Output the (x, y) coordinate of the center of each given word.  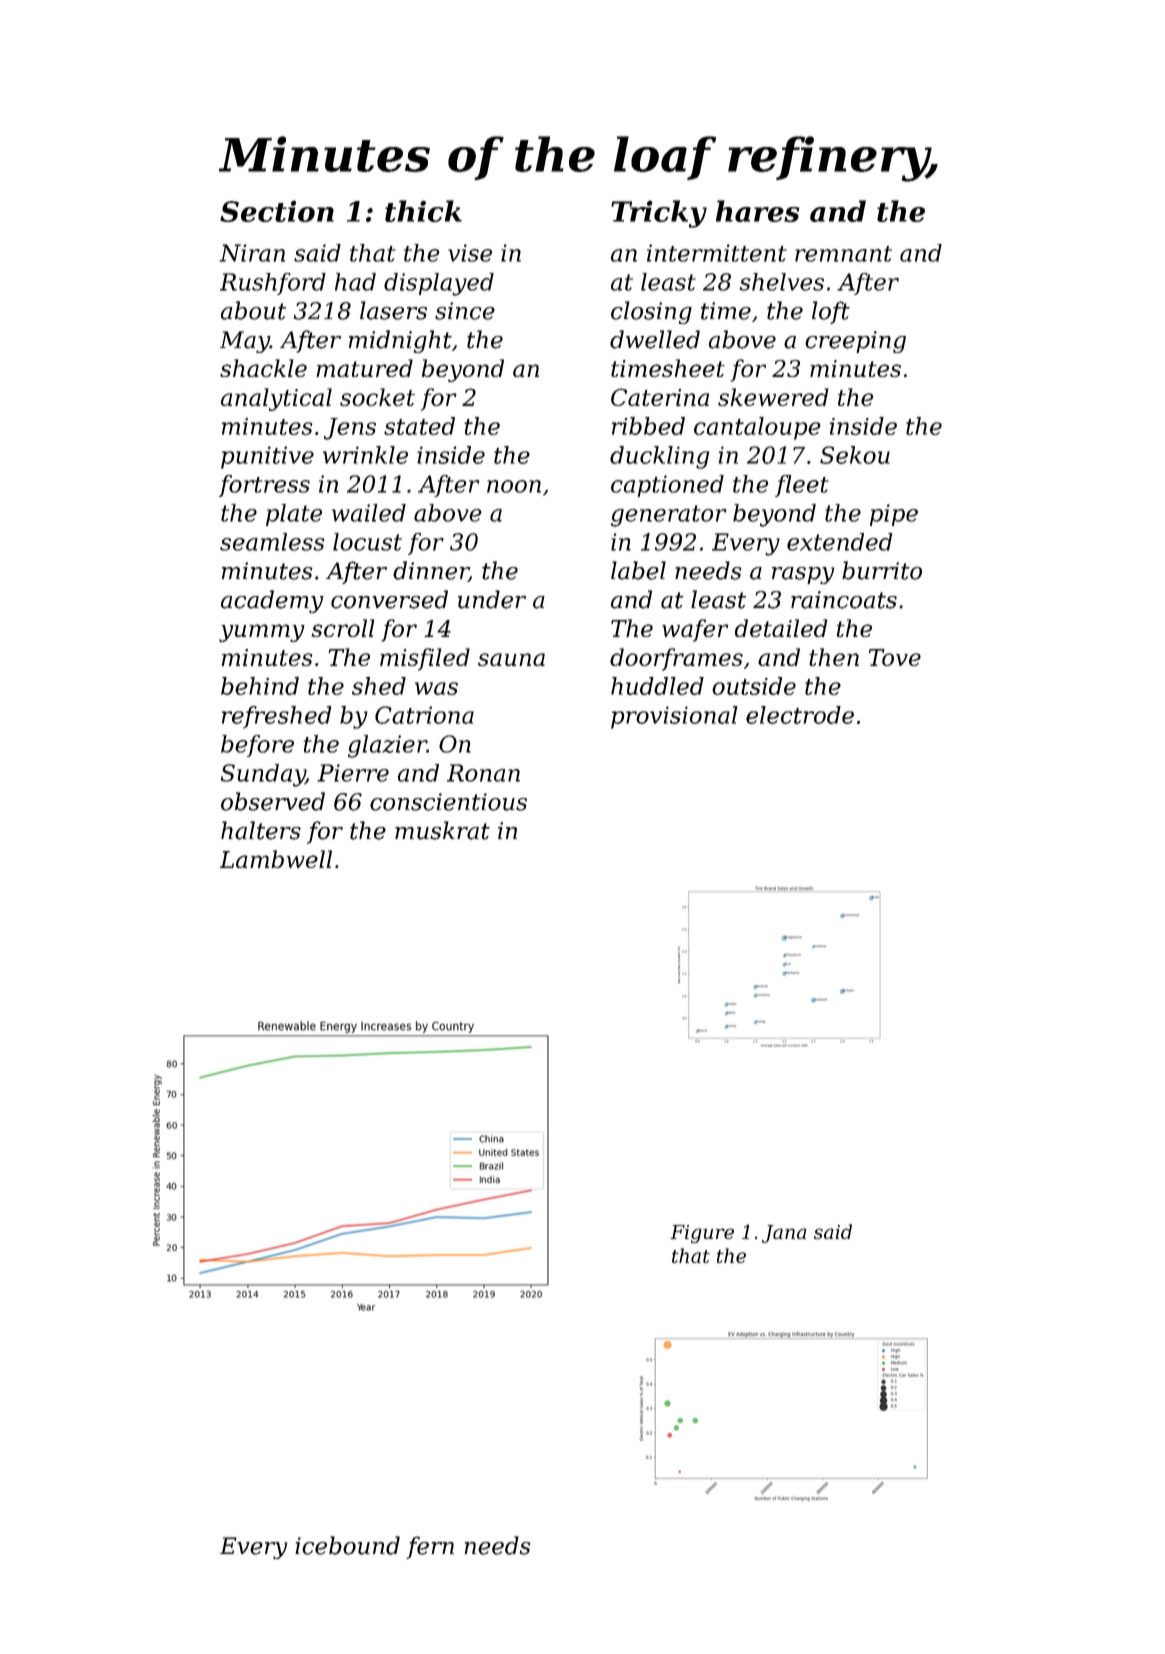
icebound (347, 1545)
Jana (784, 1234)
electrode (800, 715)
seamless (272, 542)
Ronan (483, 773)
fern (430, 1547)
